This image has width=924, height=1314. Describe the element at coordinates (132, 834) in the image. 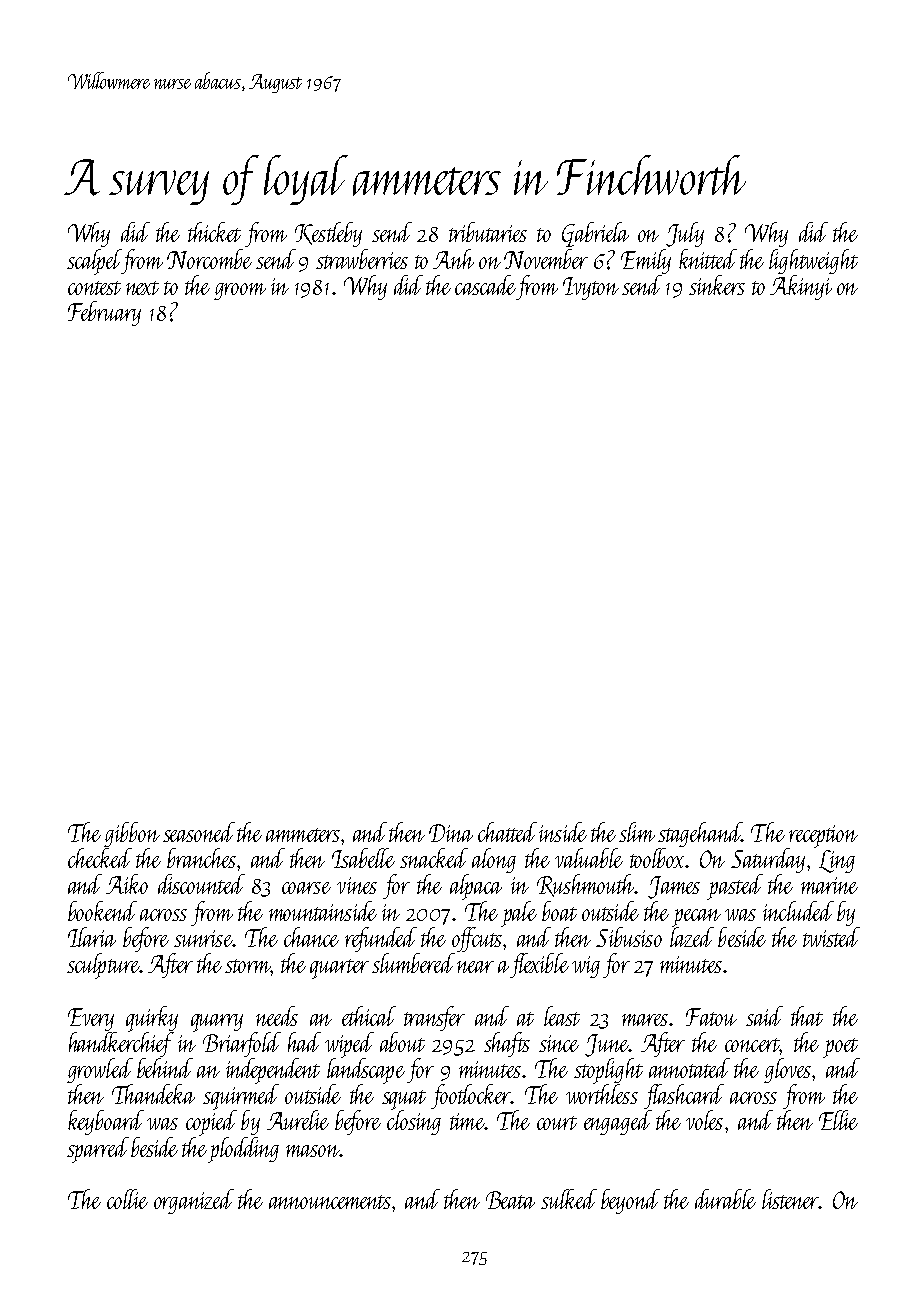

I see `gibbon` at that location.
